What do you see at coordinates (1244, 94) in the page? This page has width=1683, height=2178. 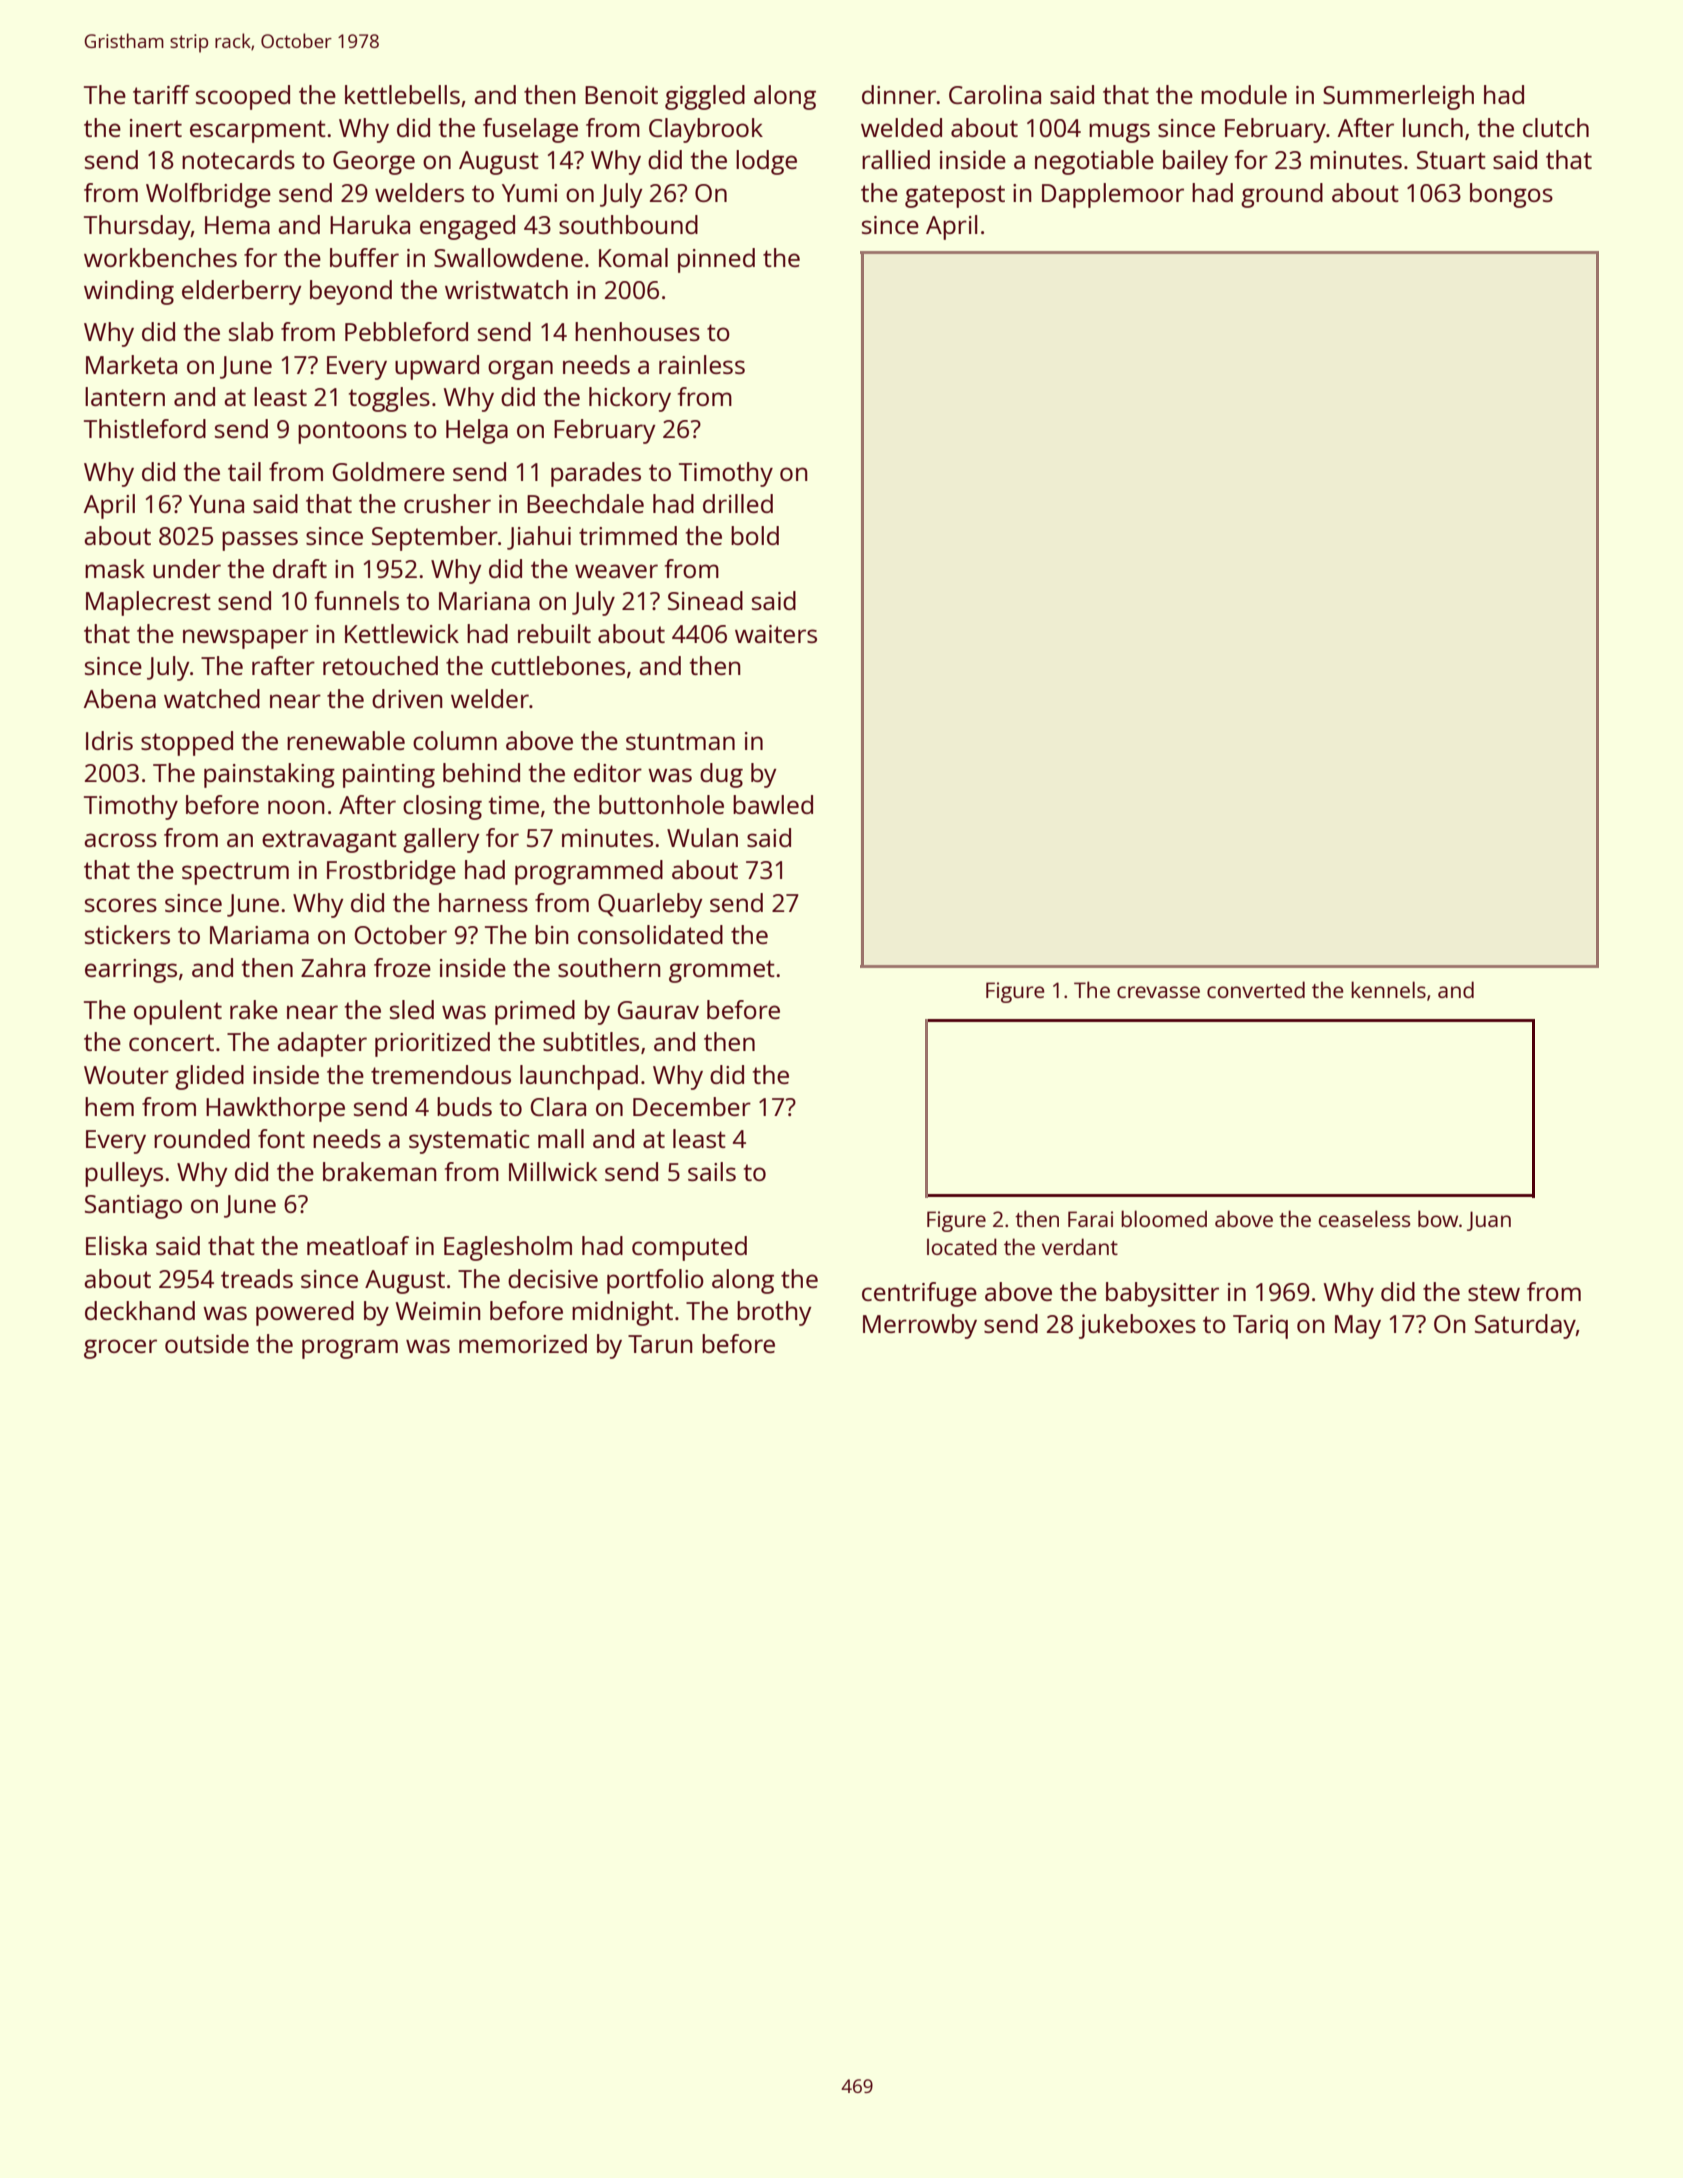 I see `module` at bounding box center [1244, 94].
